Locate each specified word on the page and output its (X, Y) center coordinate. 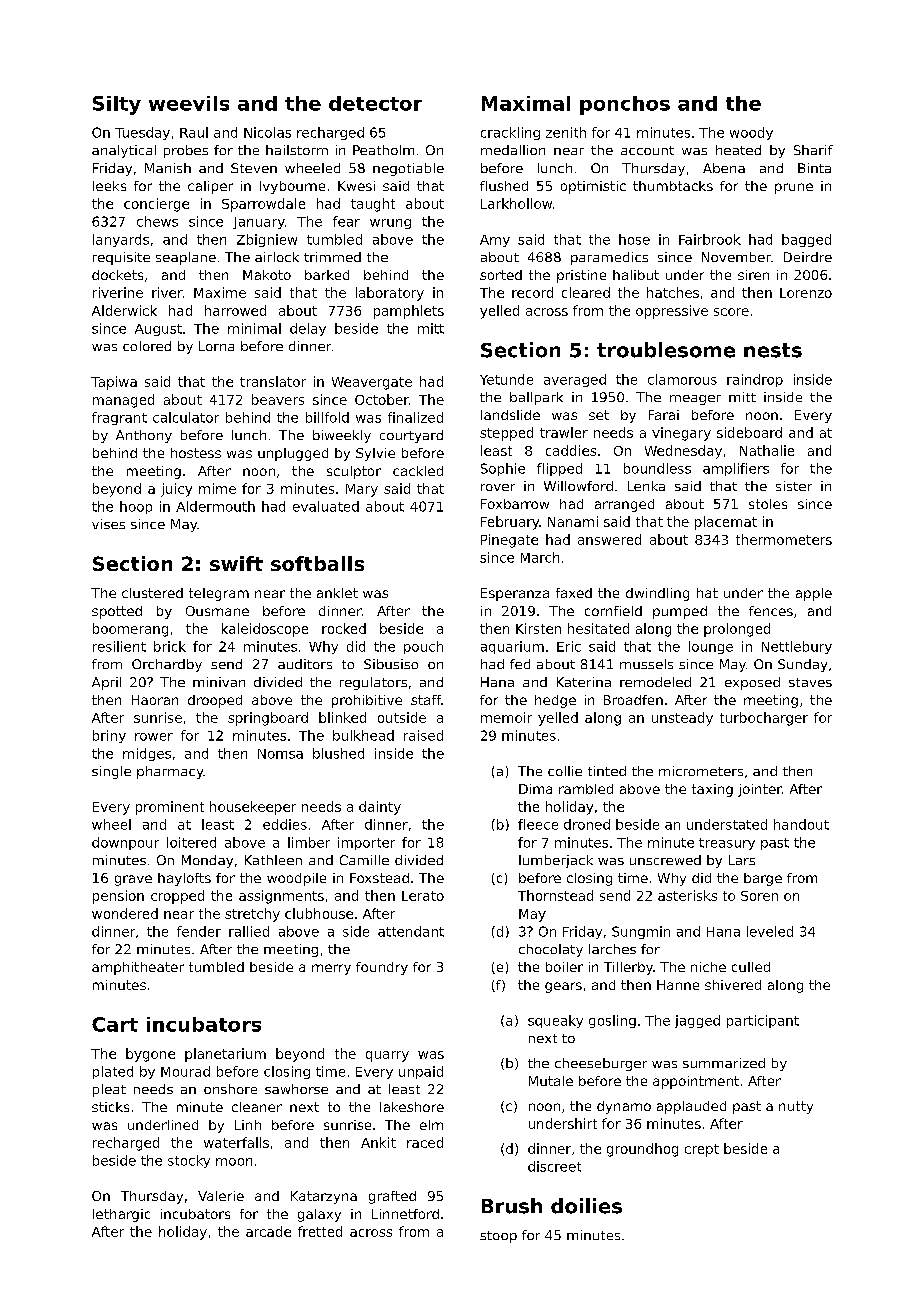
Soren (759, 896)
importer (366, 843)
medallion (513, 150)
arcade (268, 1231)
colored (147, 346)
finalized (415, 417)
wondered (125, 913)
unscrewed (665, 860)
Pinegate (509, 541)
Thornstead (555, 895)
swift (236, 563)
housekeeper (253, 808)
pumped (680, 612)
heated (738, 150)
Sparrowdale (263, 205)
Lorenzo (806, 293)
